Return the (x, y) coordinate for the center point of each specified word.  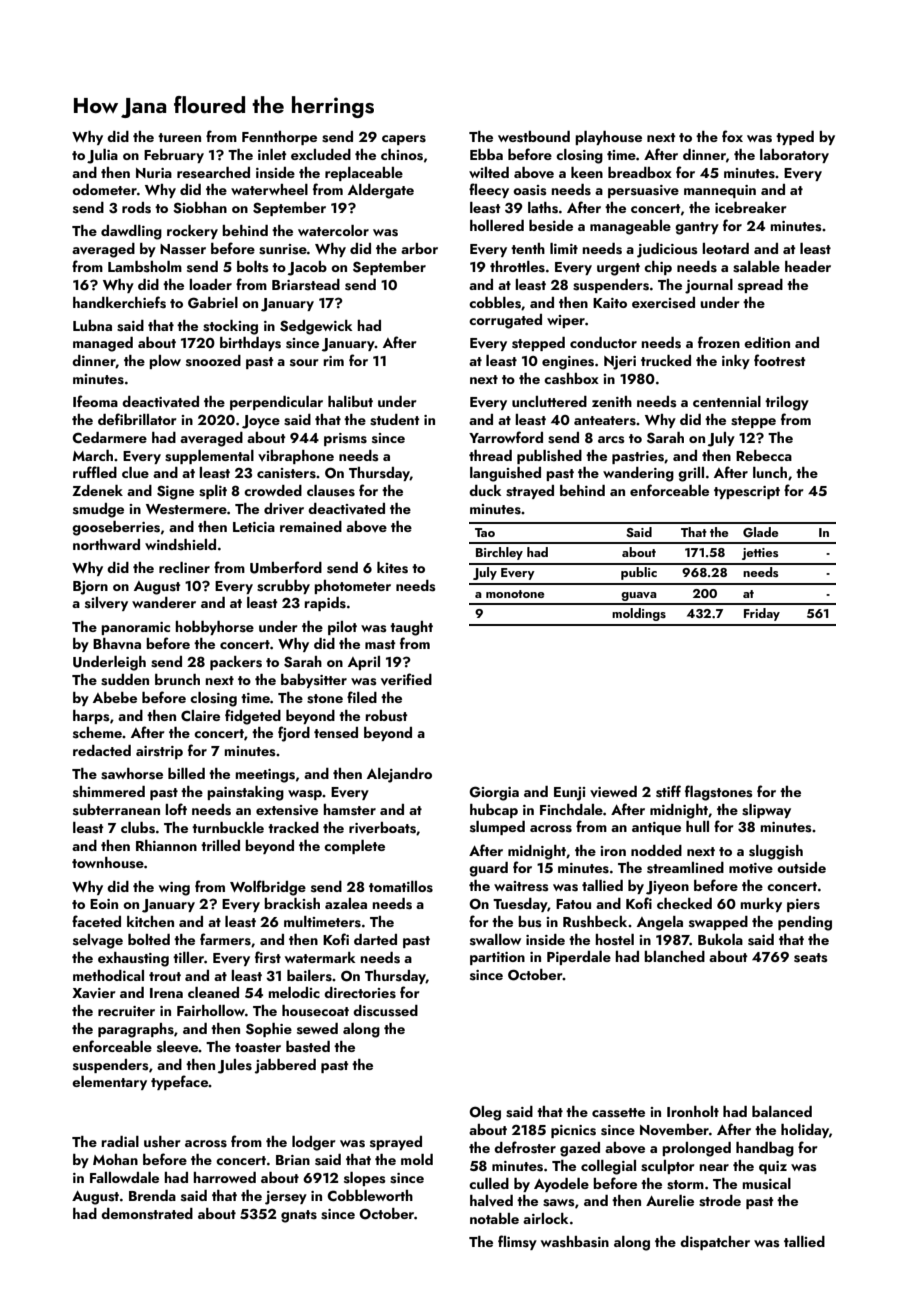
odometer (104, 189)
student (395, 420)
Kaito (610, 303)
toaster (258, 1048)
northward (106, 544)
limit (564, 248)
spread (760, 286)
